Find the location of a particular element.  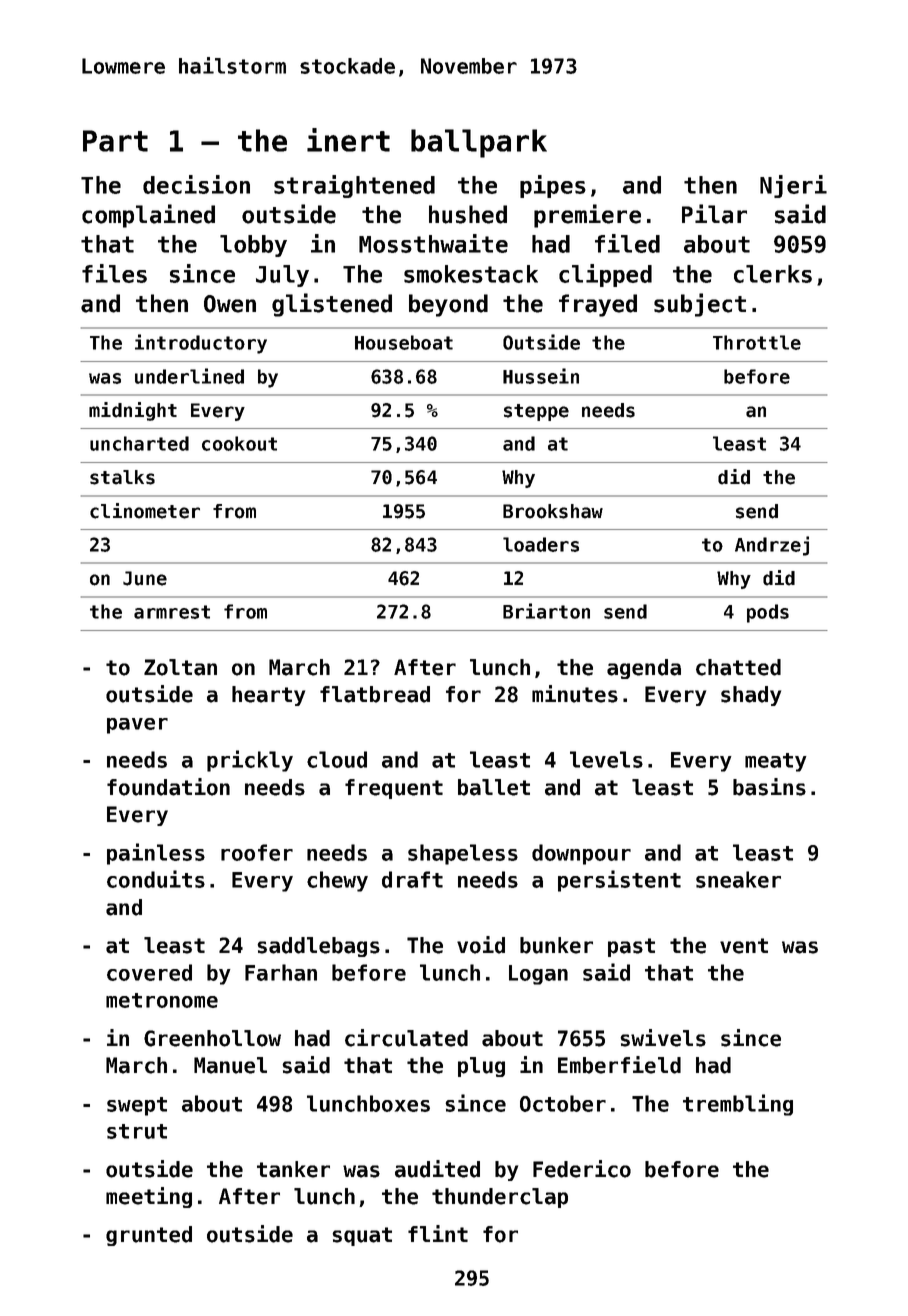

Throttle is located at coordinates (757, 342).
